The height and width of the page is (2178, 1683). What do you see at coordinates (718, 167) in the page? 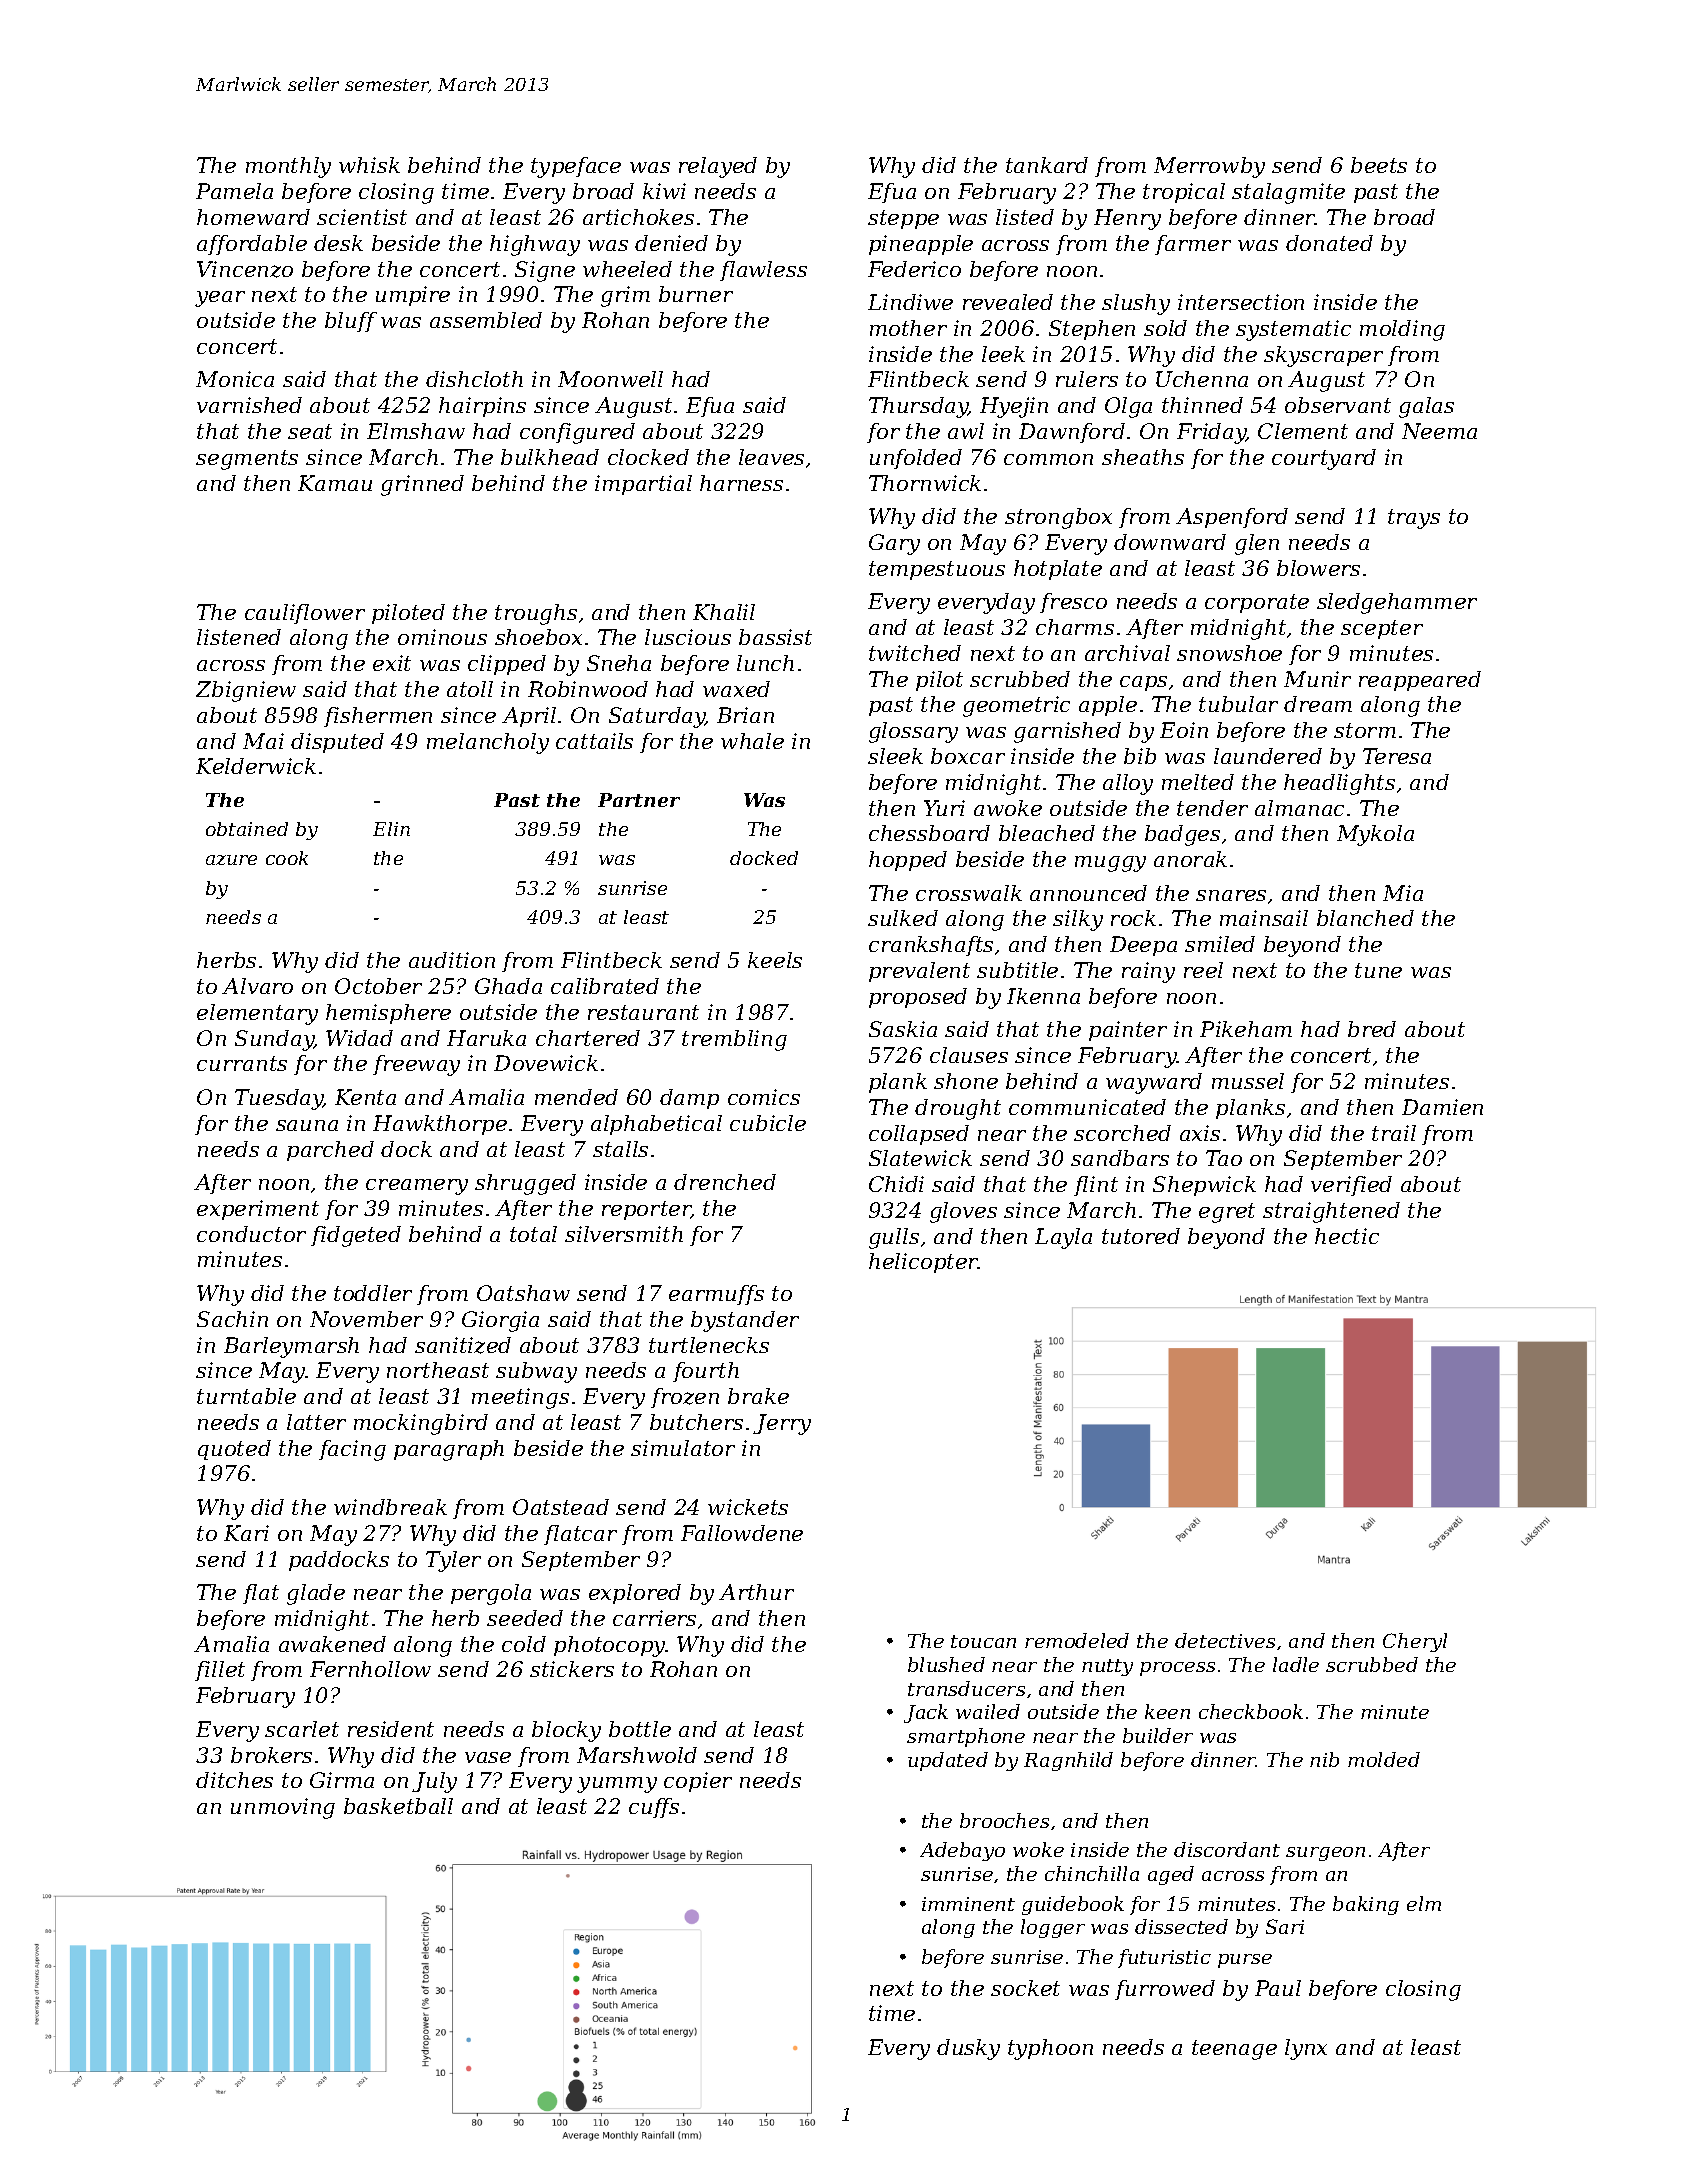
I see `relayed` at bounding box center [718, 167].
